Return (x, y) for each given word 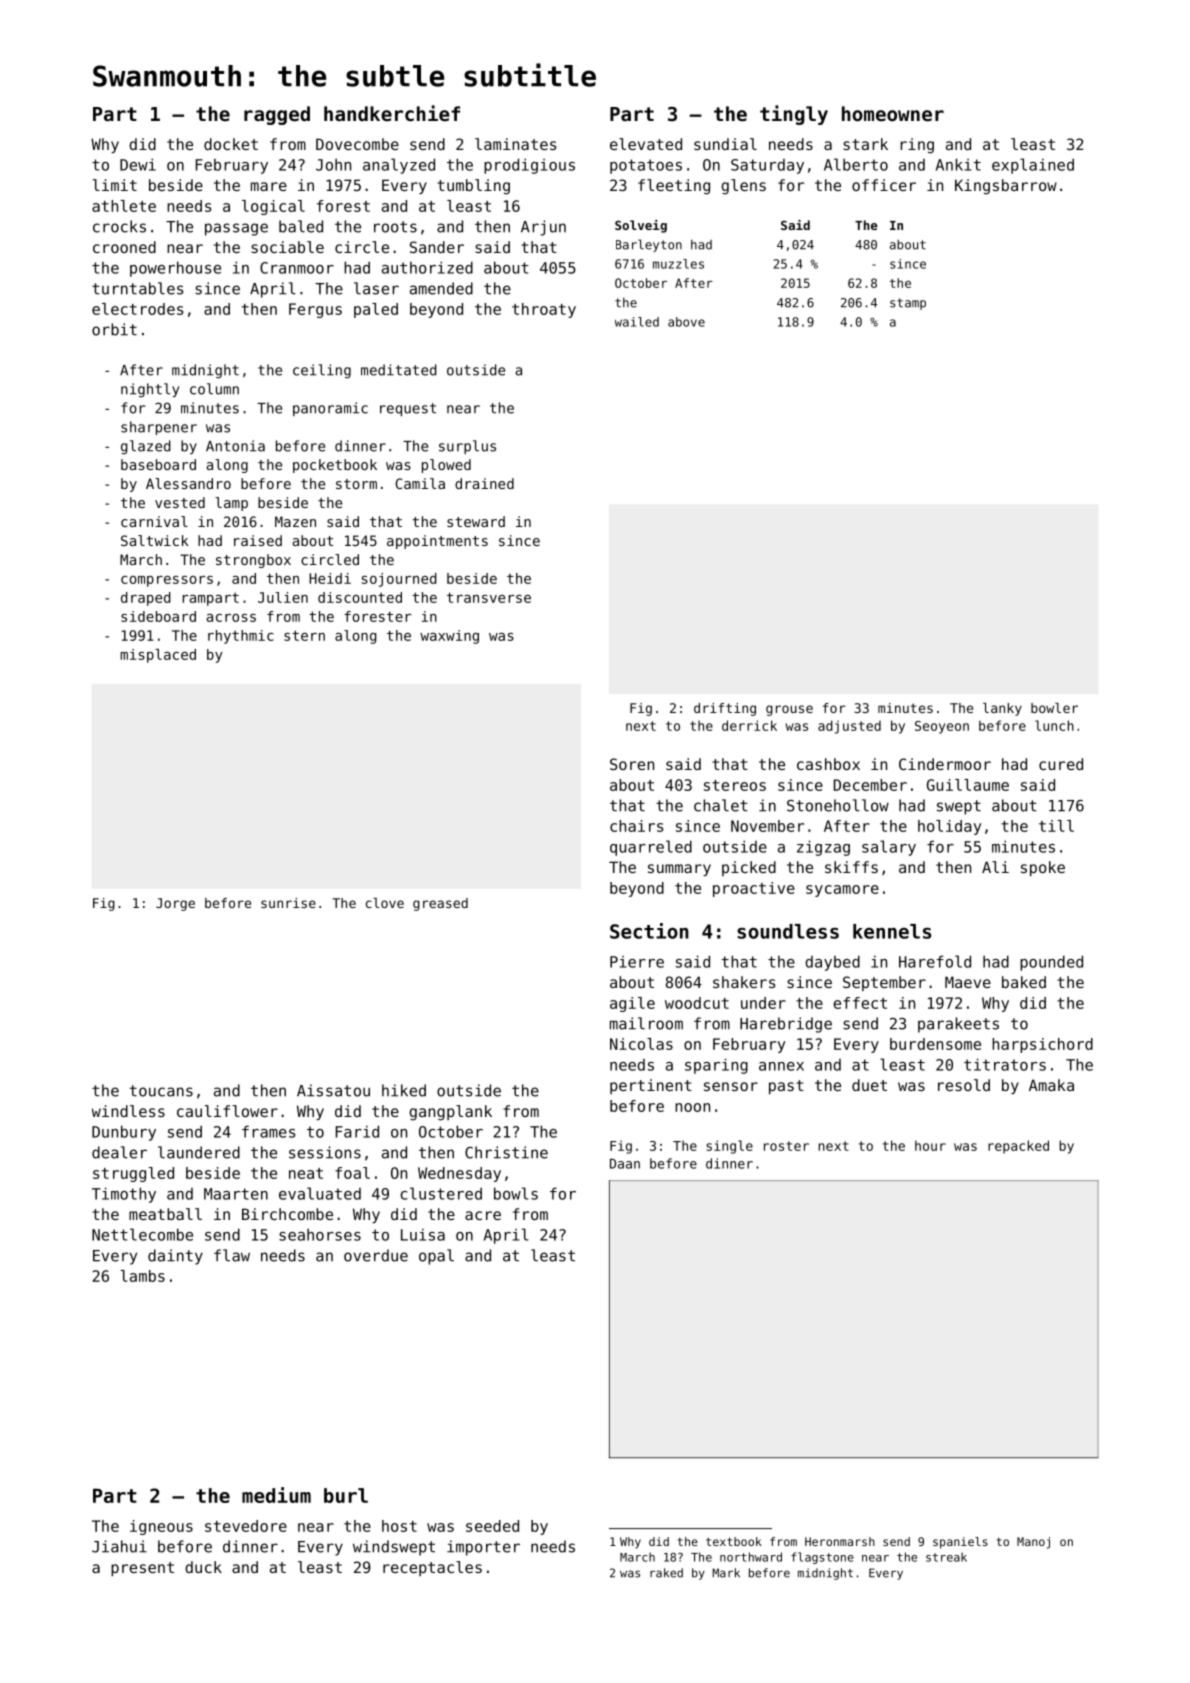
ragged (277, 115)
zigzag (823, 848)
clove (385, 903)
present (142, 1569)
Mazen (295, 521)
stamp (908, 304)
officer (884, 185)
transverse (489, 597)
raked (666, 1573)
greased (440, 904)
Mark (726, 1573)
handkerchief (392, 113)
